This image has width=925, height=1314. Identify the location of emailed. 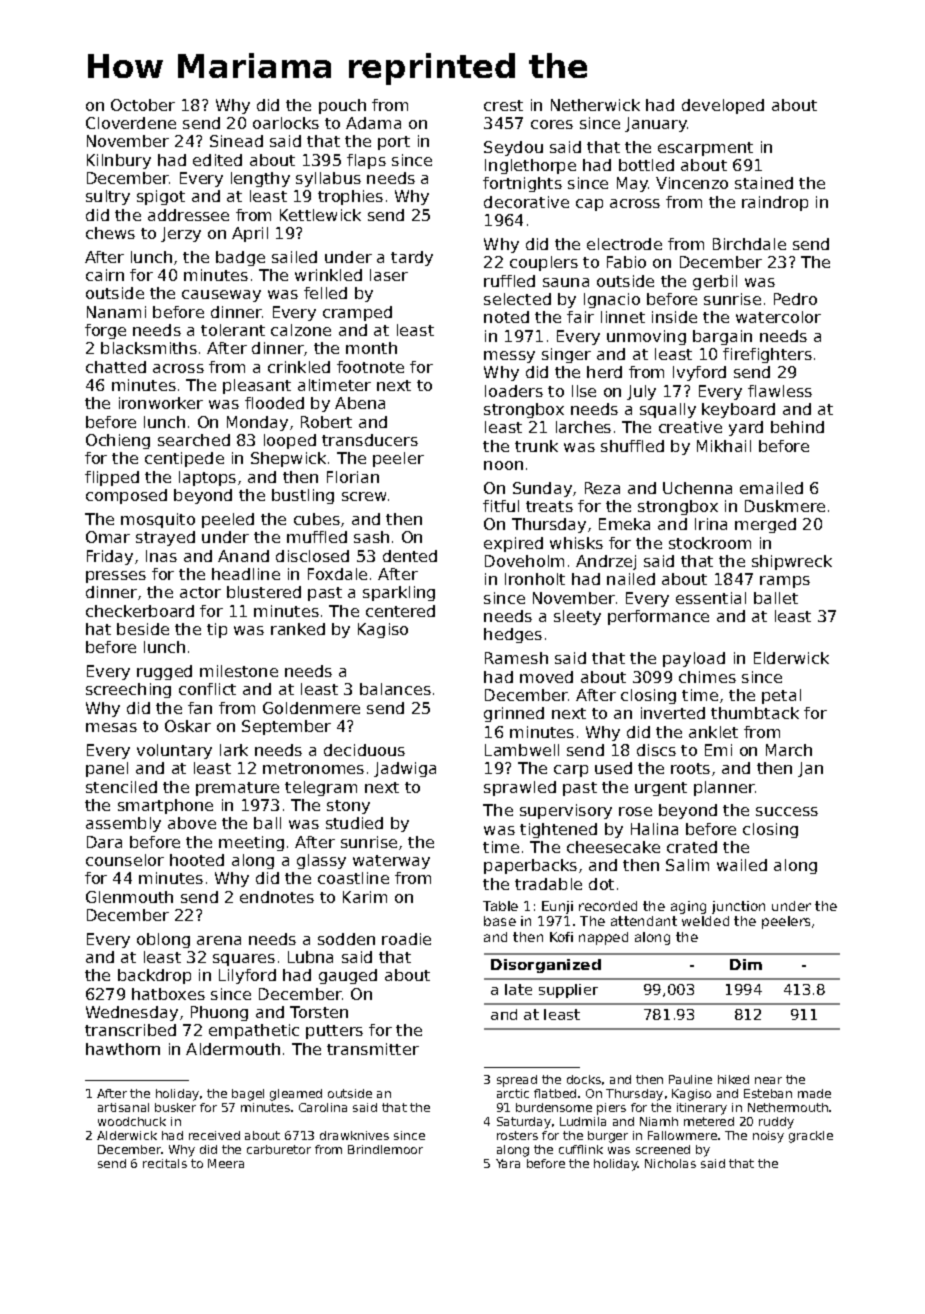
(771, 488).
